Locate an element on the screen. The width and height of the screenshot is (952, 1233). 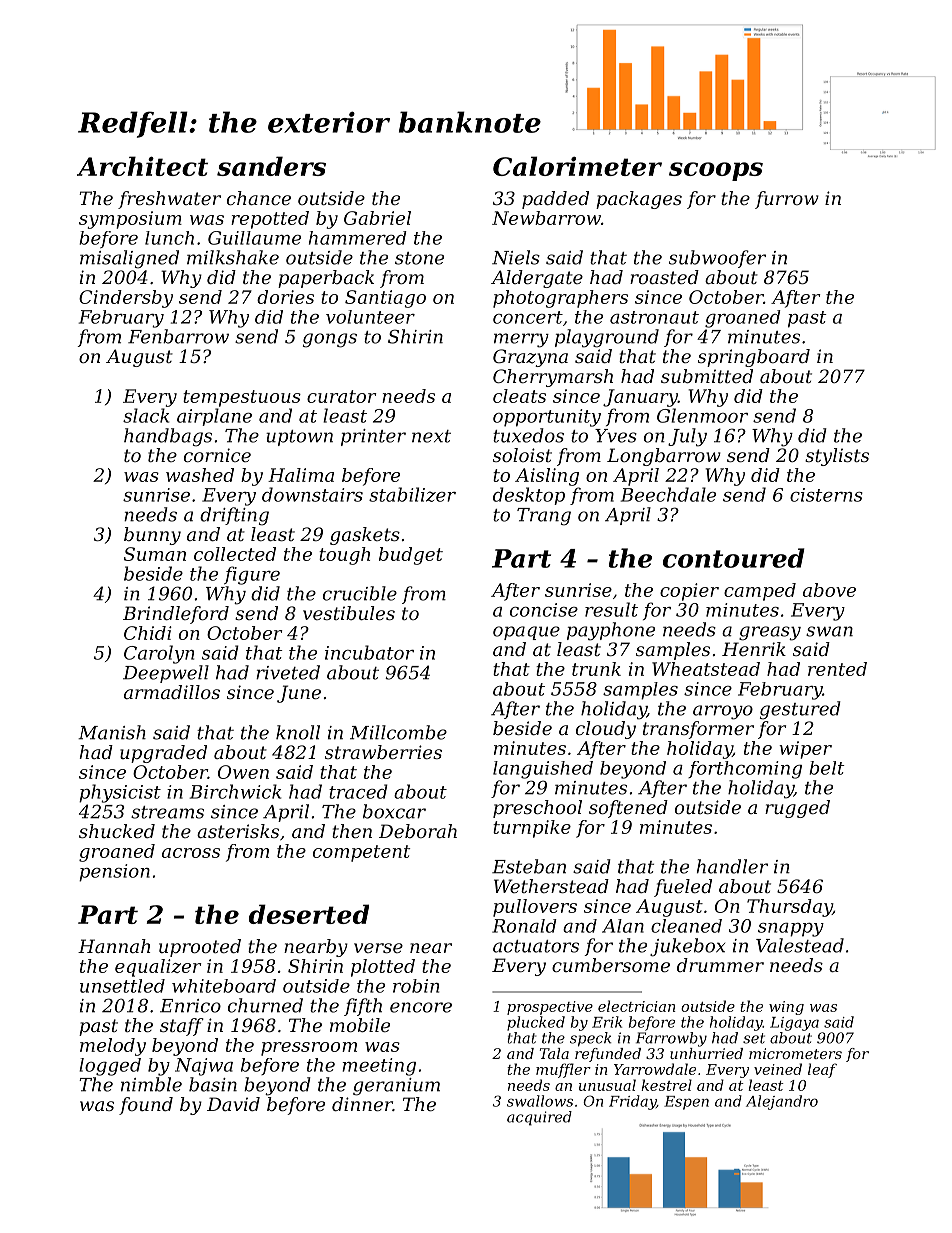
washed is located at coordinates (200, 475).
